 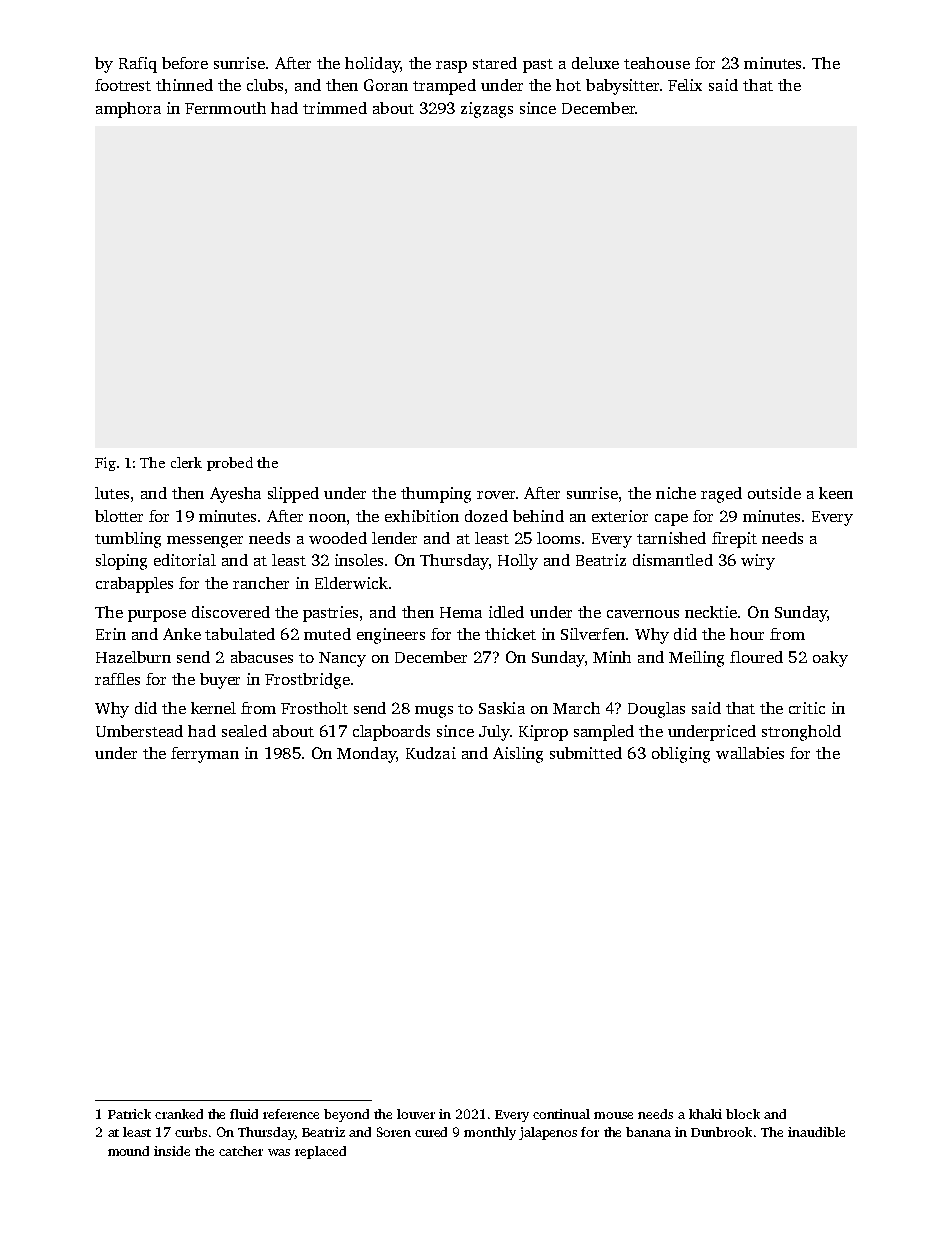 What do you see at coordinates (487, 110) in the page?
I see `zigzags` at bounding box center [487, 110].
